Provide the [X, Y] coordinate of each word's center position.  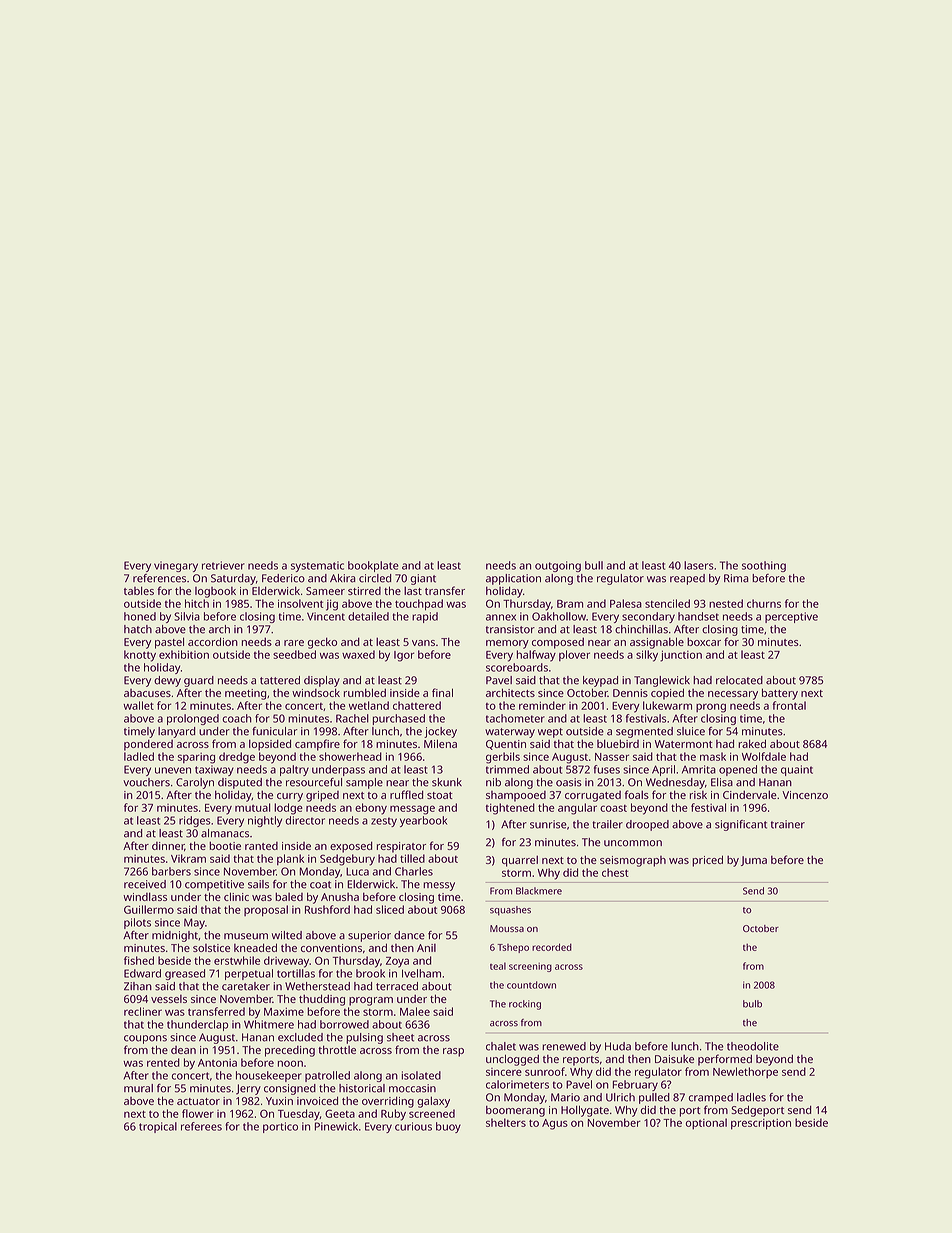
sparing [196, 758]
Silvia [187, 616]
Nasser [612, 757]
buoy [448, 1127]
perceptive [791, 617]
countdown [531, 985]
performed [725, 1060]
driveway [286, 962]
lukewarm [667, 705]
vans [423, 643]
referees [201, 1126]
